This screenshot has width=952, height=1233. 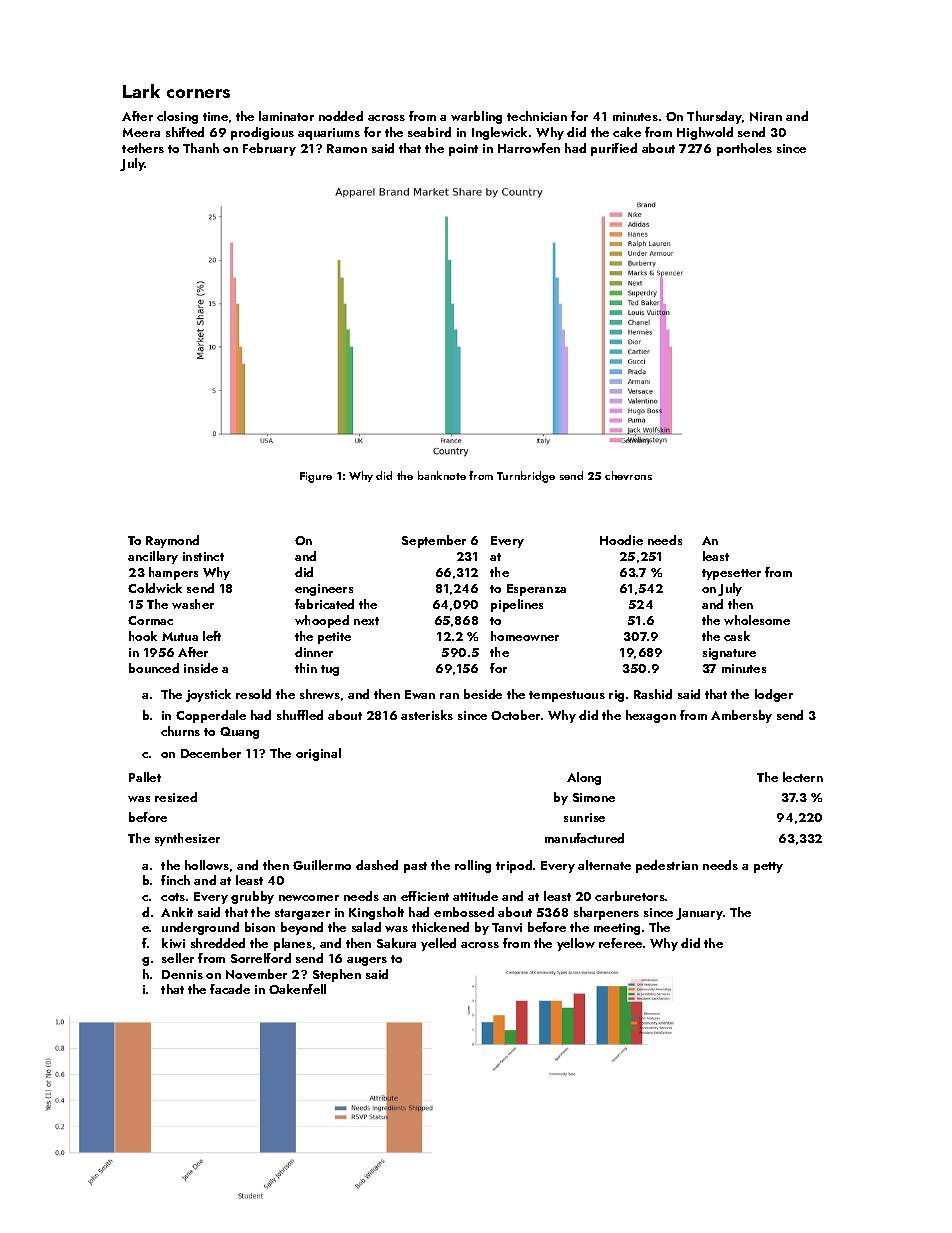 I want to click on salad, so click(x=366, y=927).
